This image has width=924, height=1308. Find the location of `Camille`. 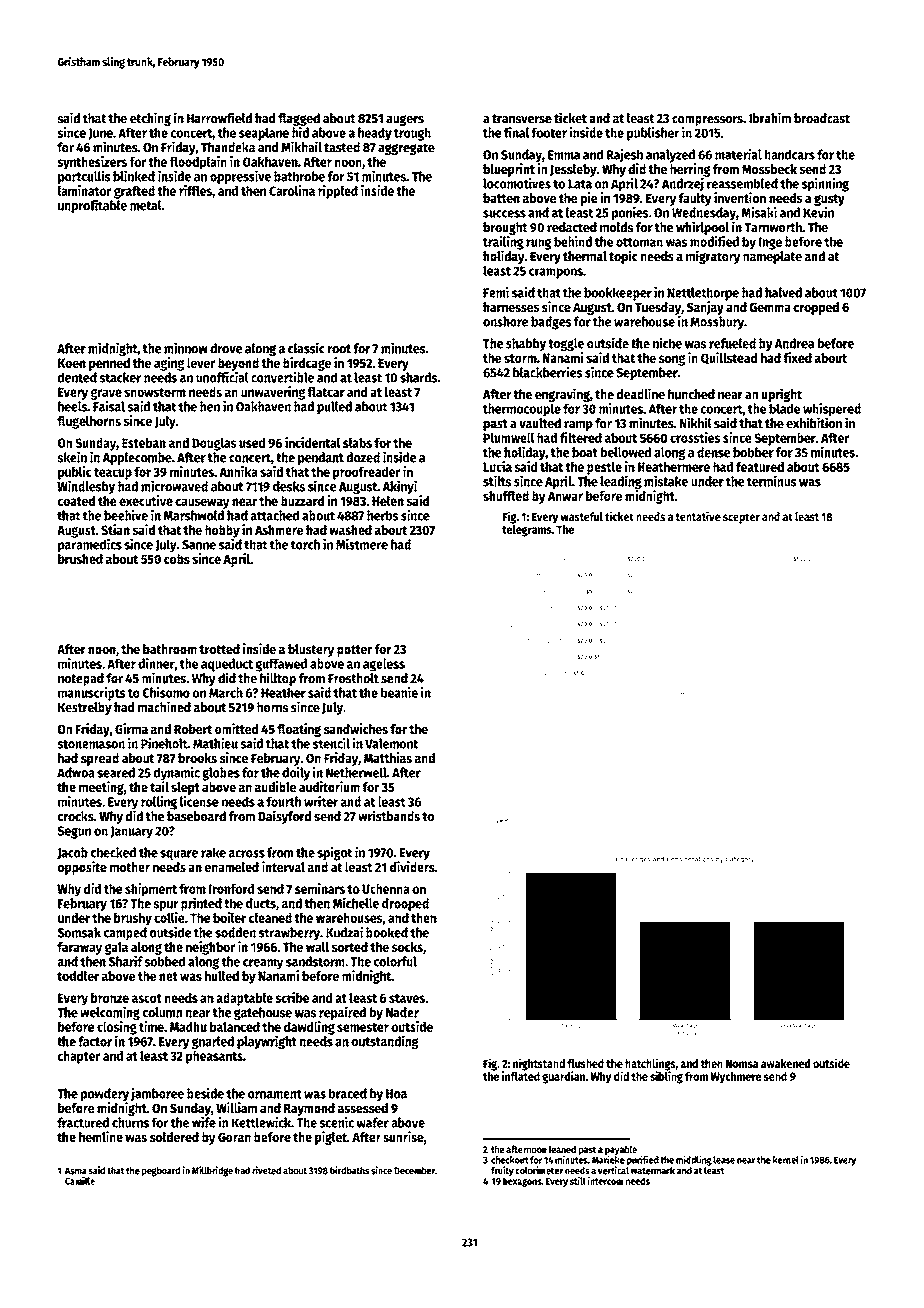

Camille is located at coordinates (80, 1181).
